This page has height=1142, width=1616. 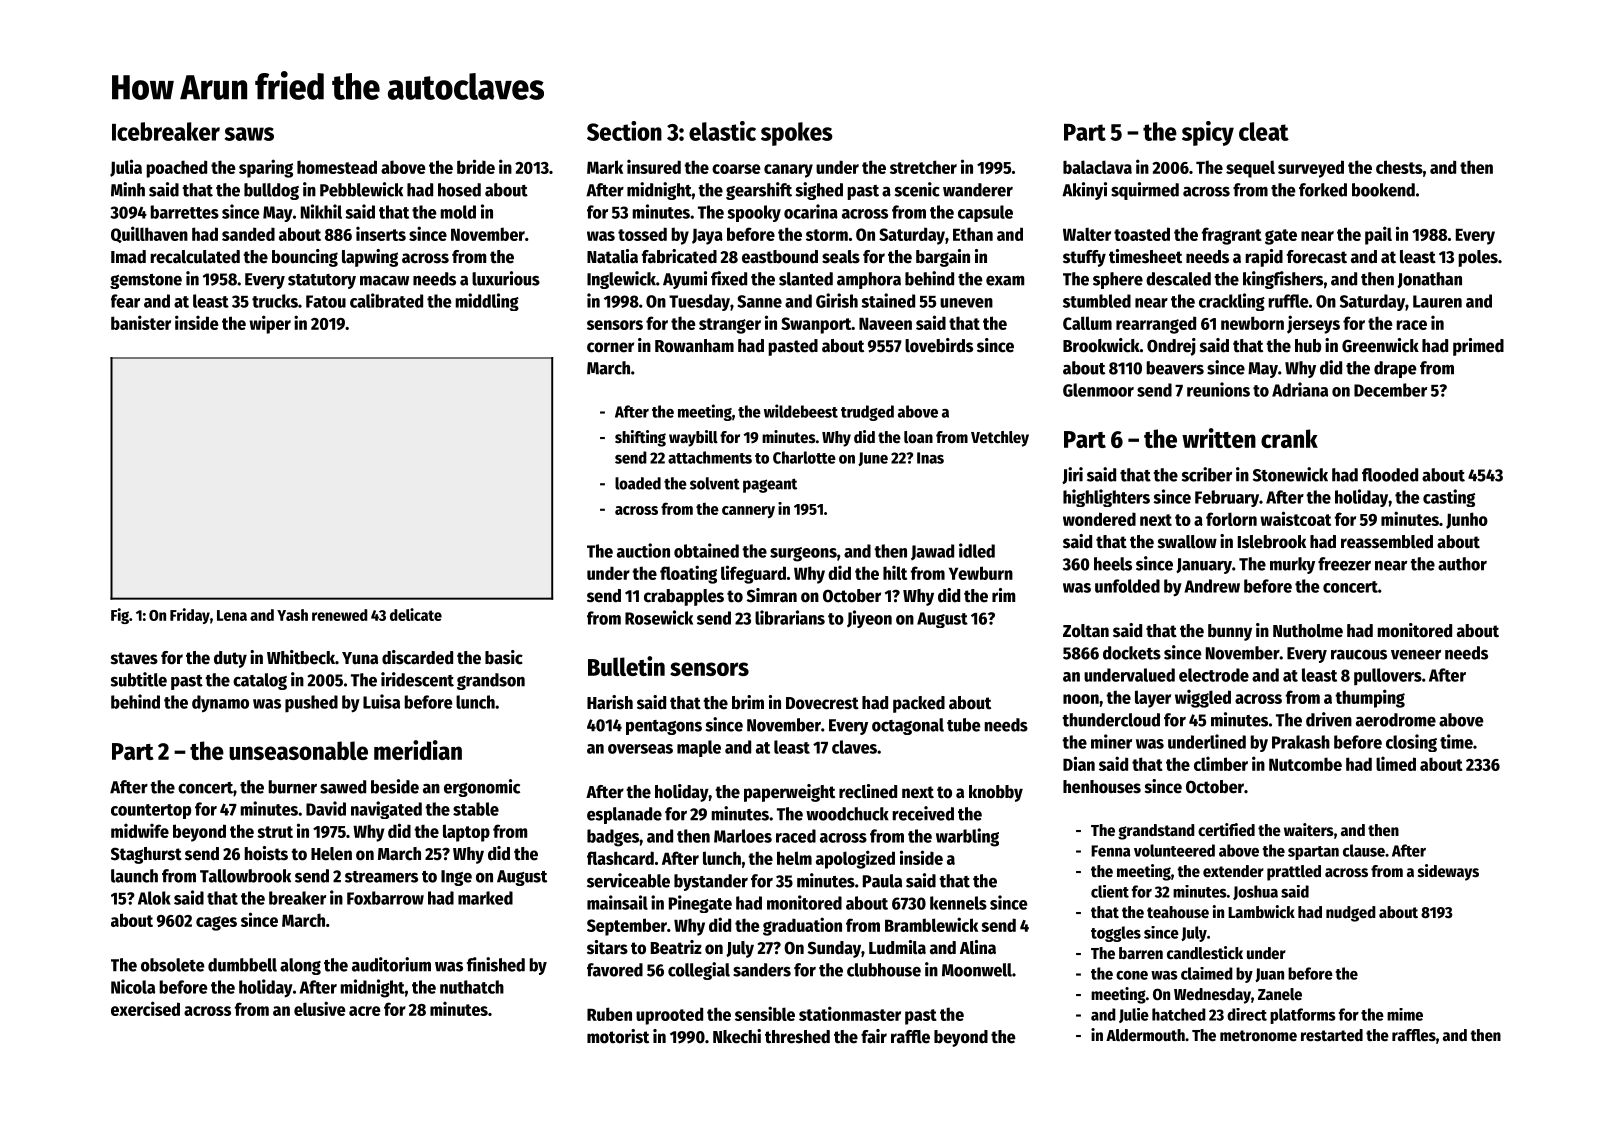 What do you see at coordinates (128, 257) in the page?
I see `Imad` at bounding box center [128, 257].
